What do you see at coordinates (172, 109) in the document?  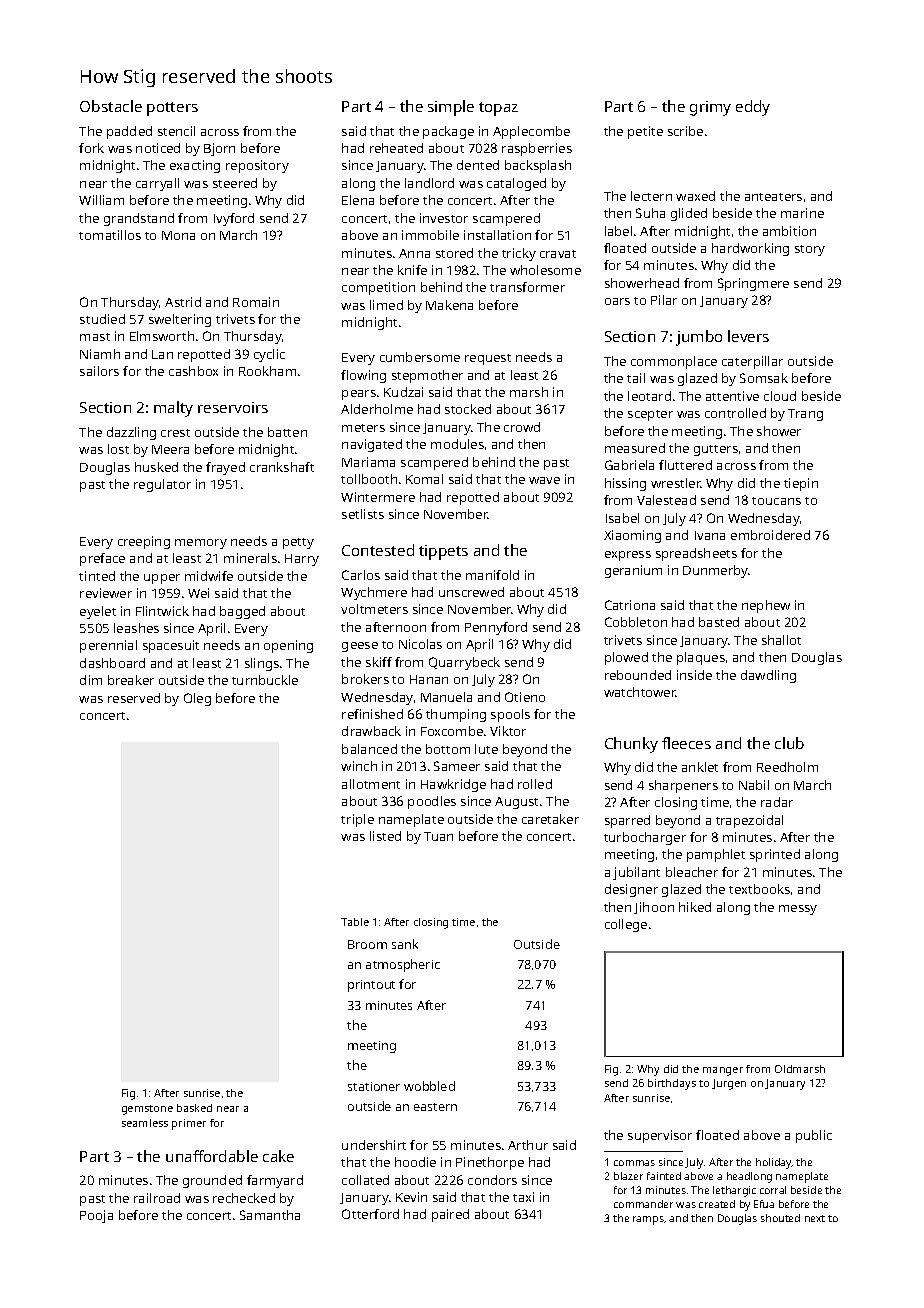 I see `potters` at bounding box center [172, 109].
